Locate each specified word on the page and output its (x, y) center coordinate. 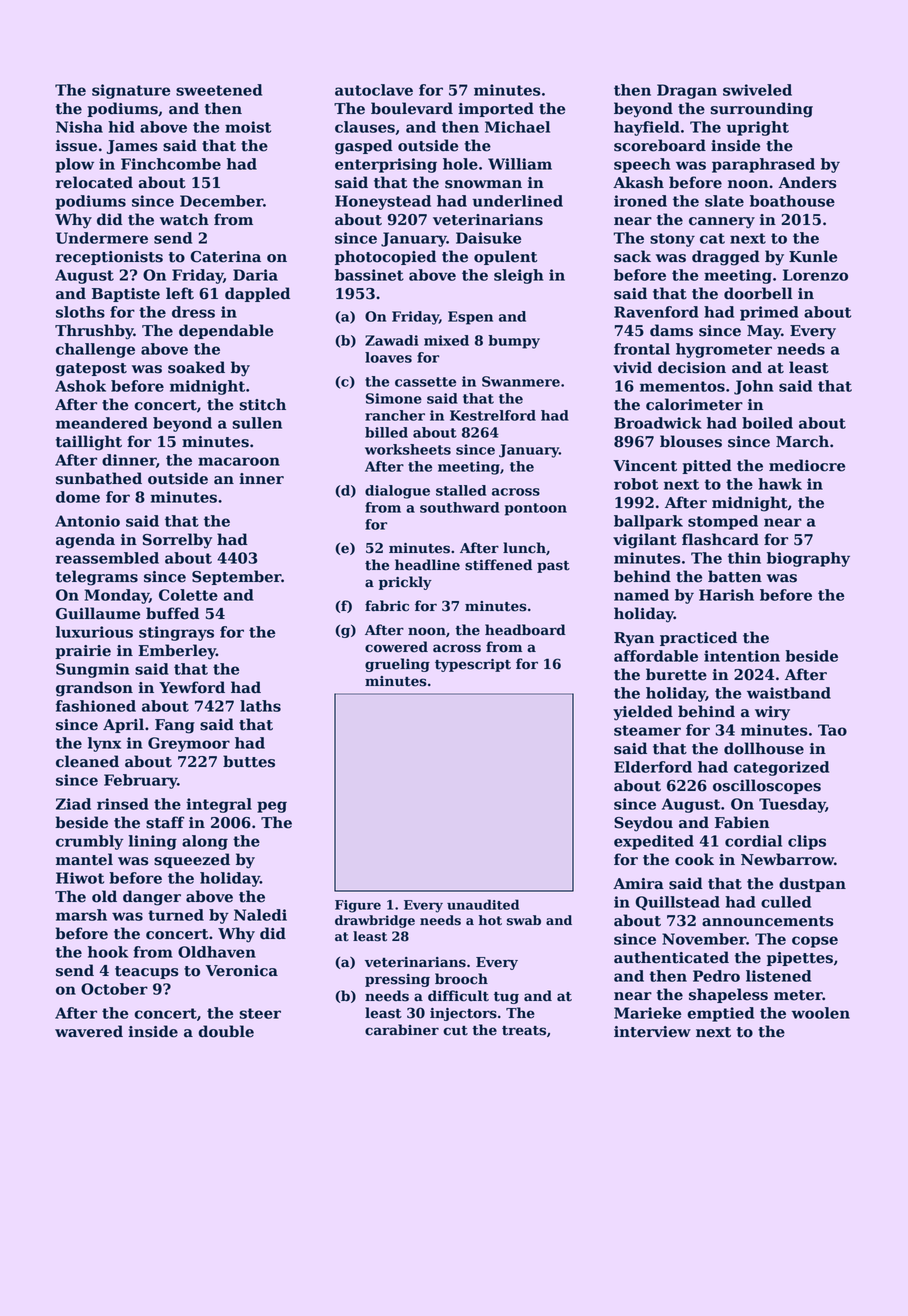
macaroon (239, 461)
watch (184, 219)
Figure (358, 906)
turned (176, 915)
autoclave (374, 90)
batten (735, 576)
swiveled (757, 90)
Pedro (716, 976)
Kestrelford (493, 415)
